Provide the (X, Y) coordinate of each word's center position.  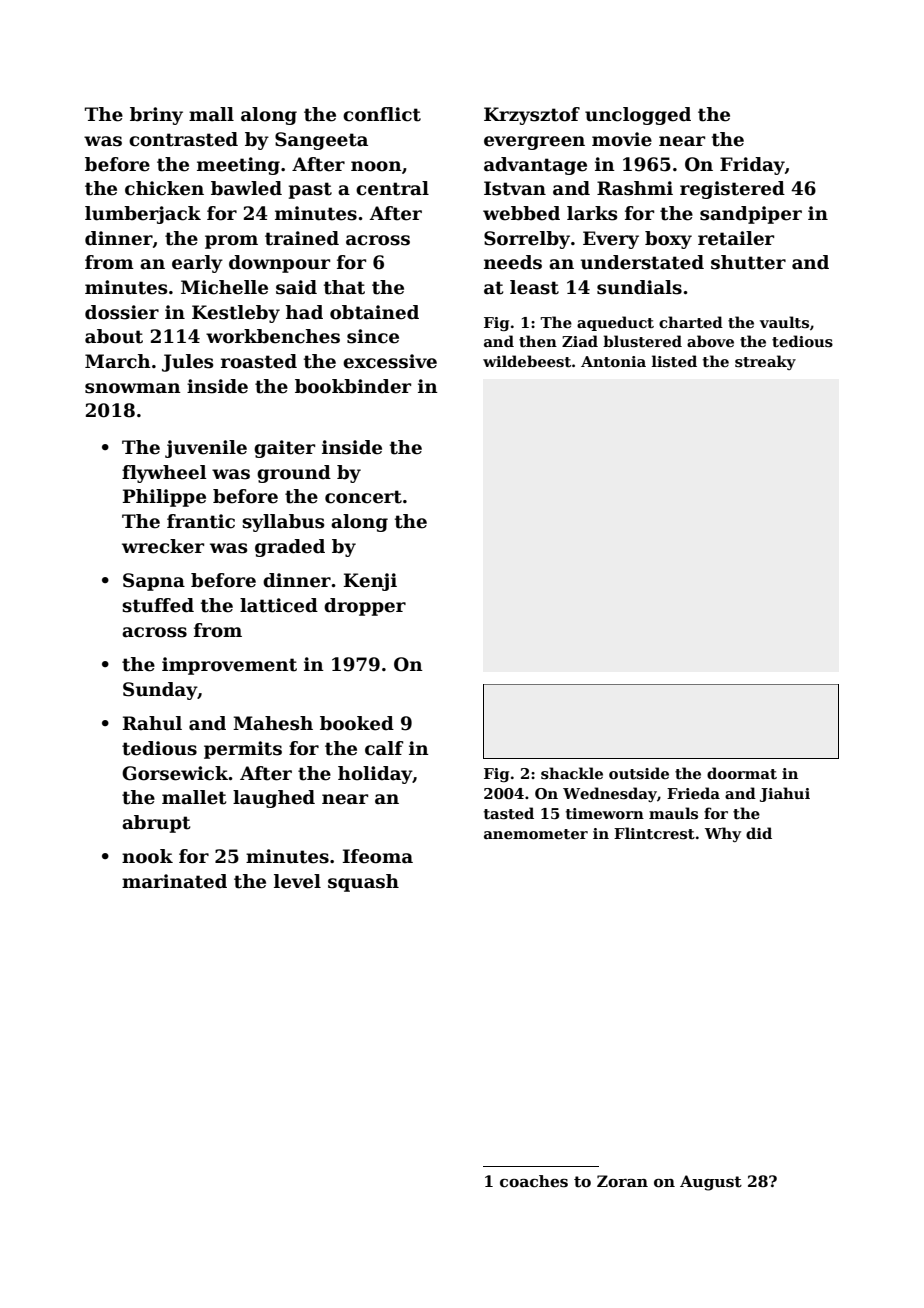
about (114, 336)
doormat (742, 773)
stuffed (158, 605)
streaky (765, 362)
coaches (534, 1181)
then (538, 341)
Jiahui (785, 794)
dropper (365, 607)
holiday (375, 775)
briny (156, 116)
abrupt (156, 824)
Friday (752, 166)
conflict (382, 114)
